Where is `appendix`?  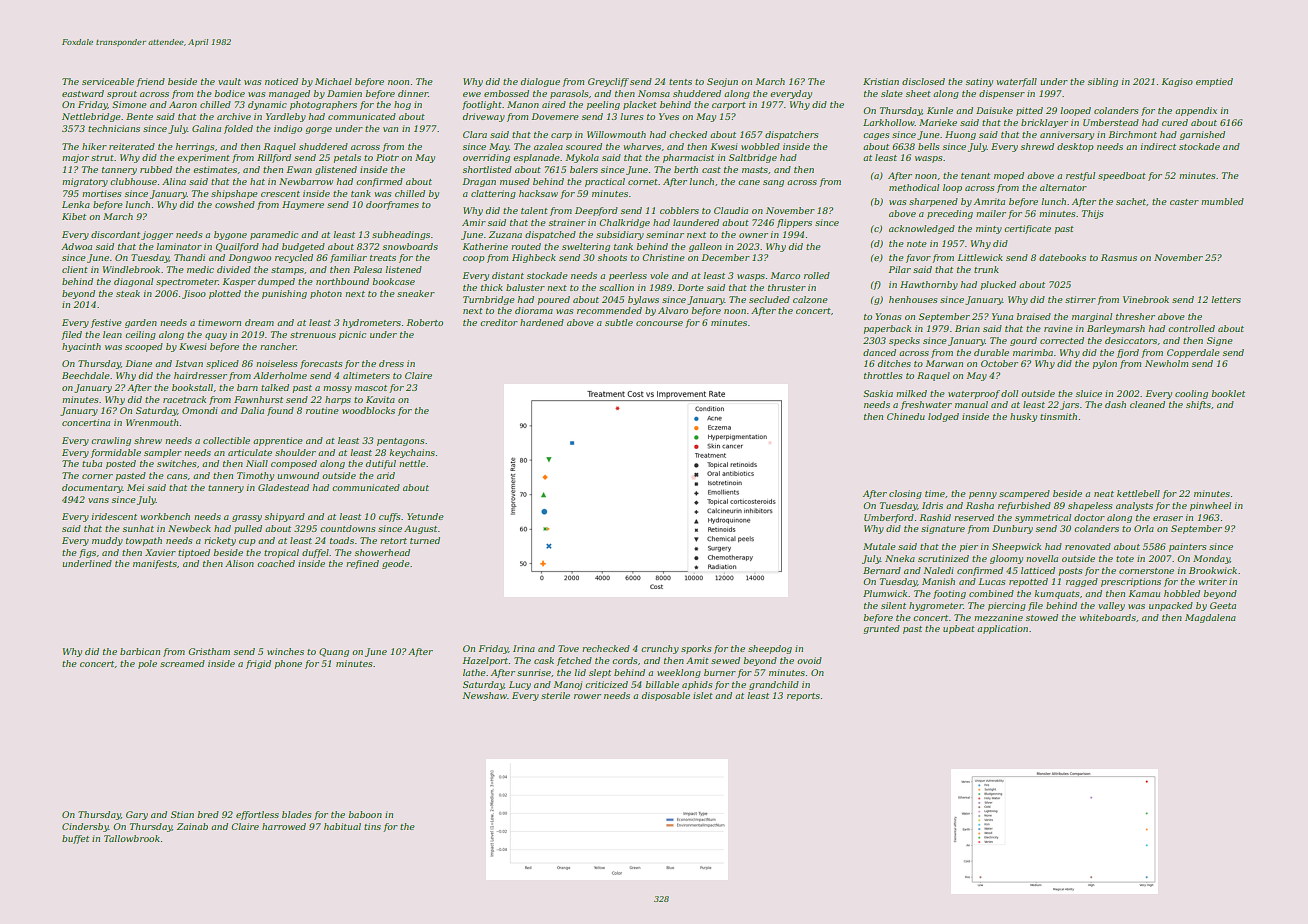 appendix is located at coordinates (1196, 111).
